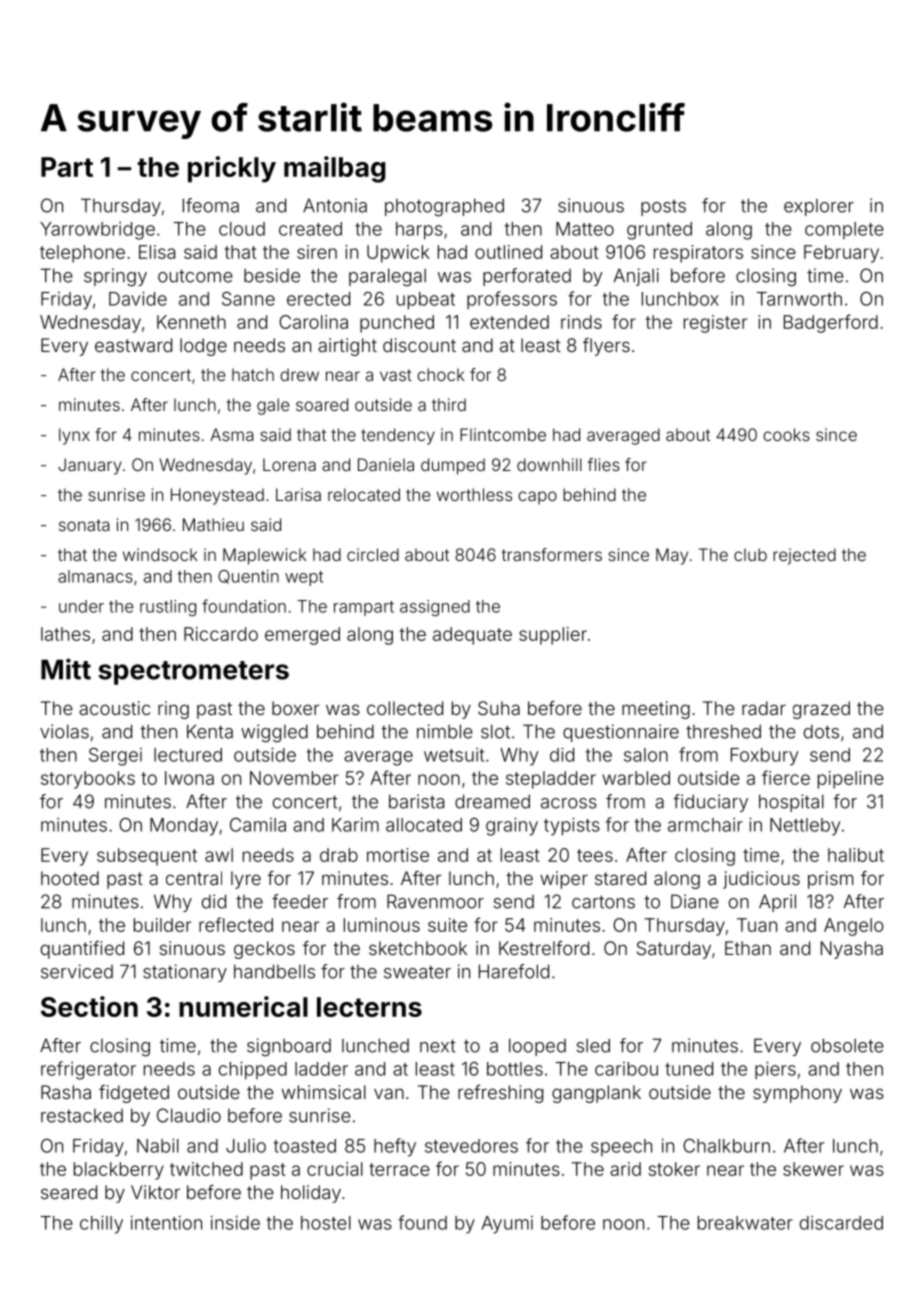  What do you see at coordinates (64, 731) in the image?
I see `violas` at bounding box center [64, 731].
